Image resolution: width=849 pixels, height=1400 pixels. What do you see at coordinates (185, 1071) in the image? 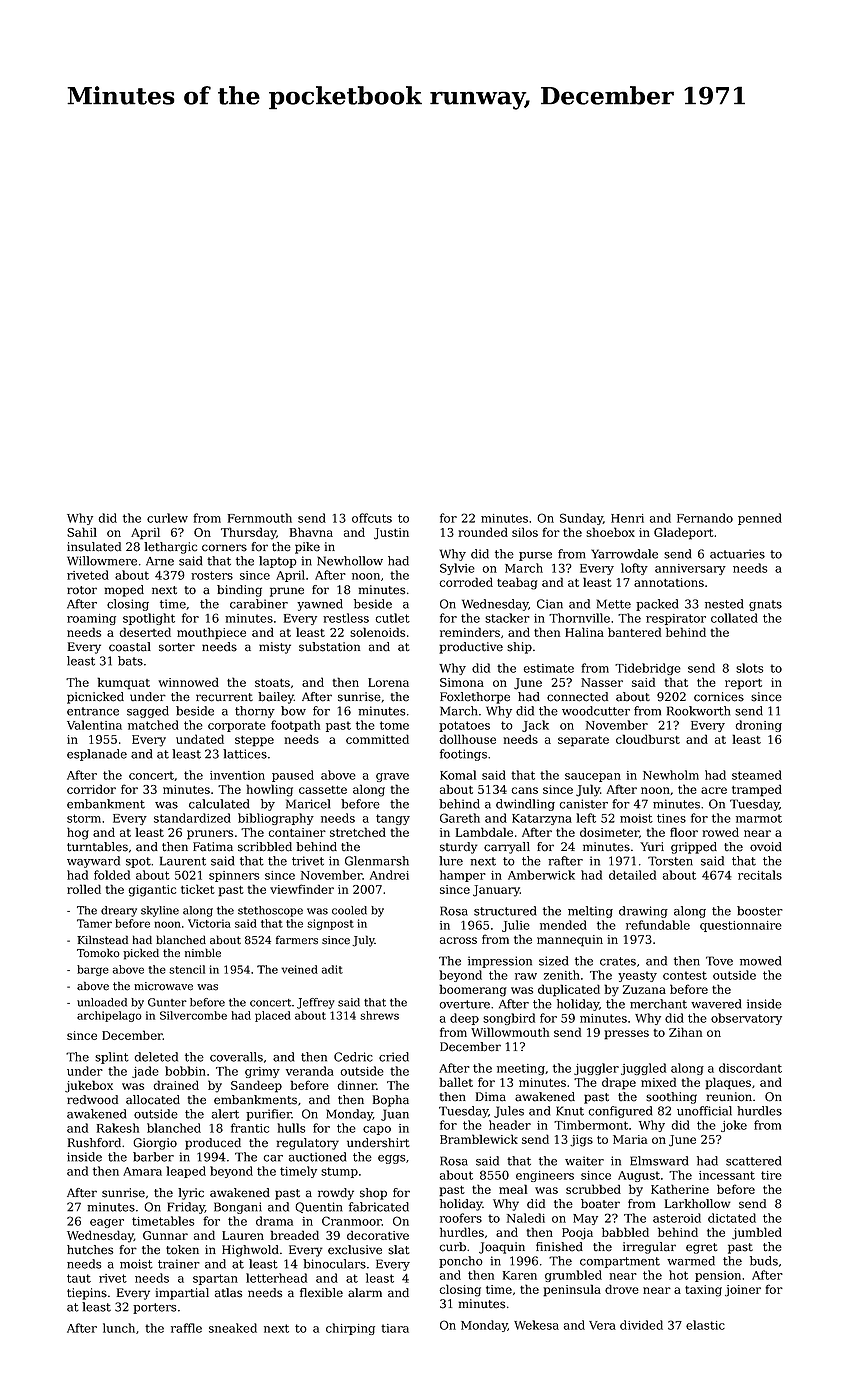
I see `bobbin` at bounding box center [185, 1071].
